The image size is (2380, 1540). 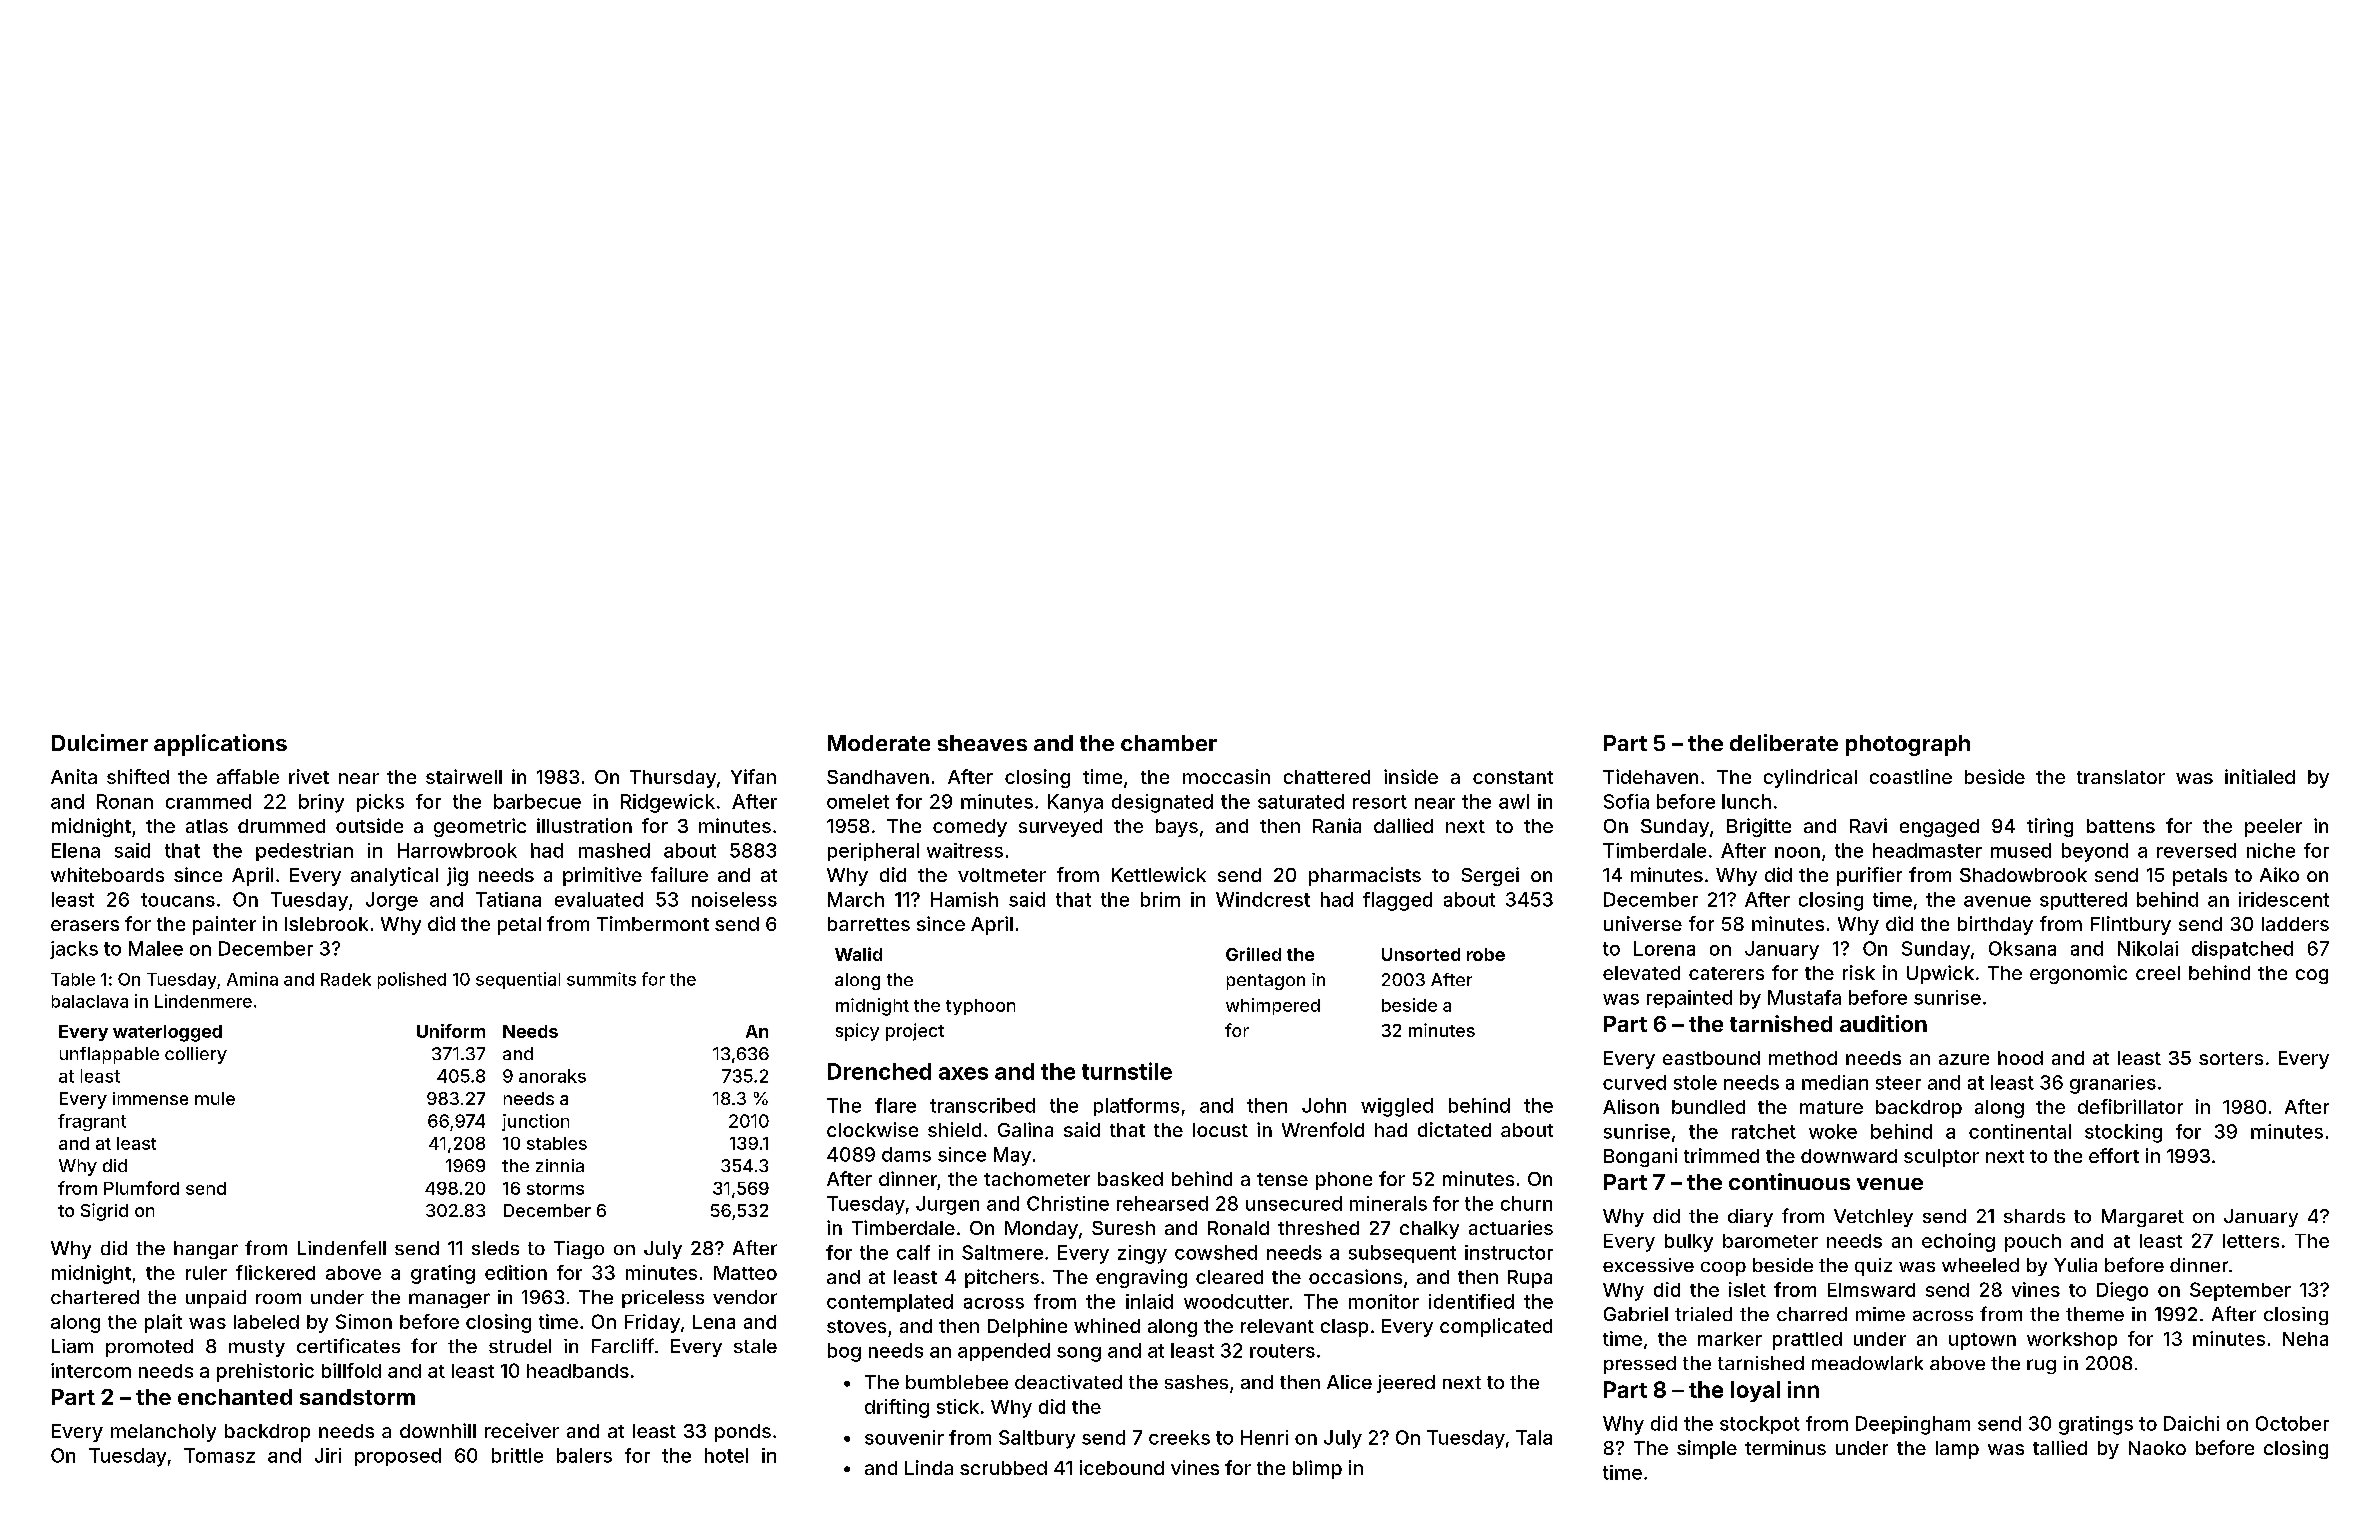 I want to click on fragrant, so click(x=92, y=1122).
